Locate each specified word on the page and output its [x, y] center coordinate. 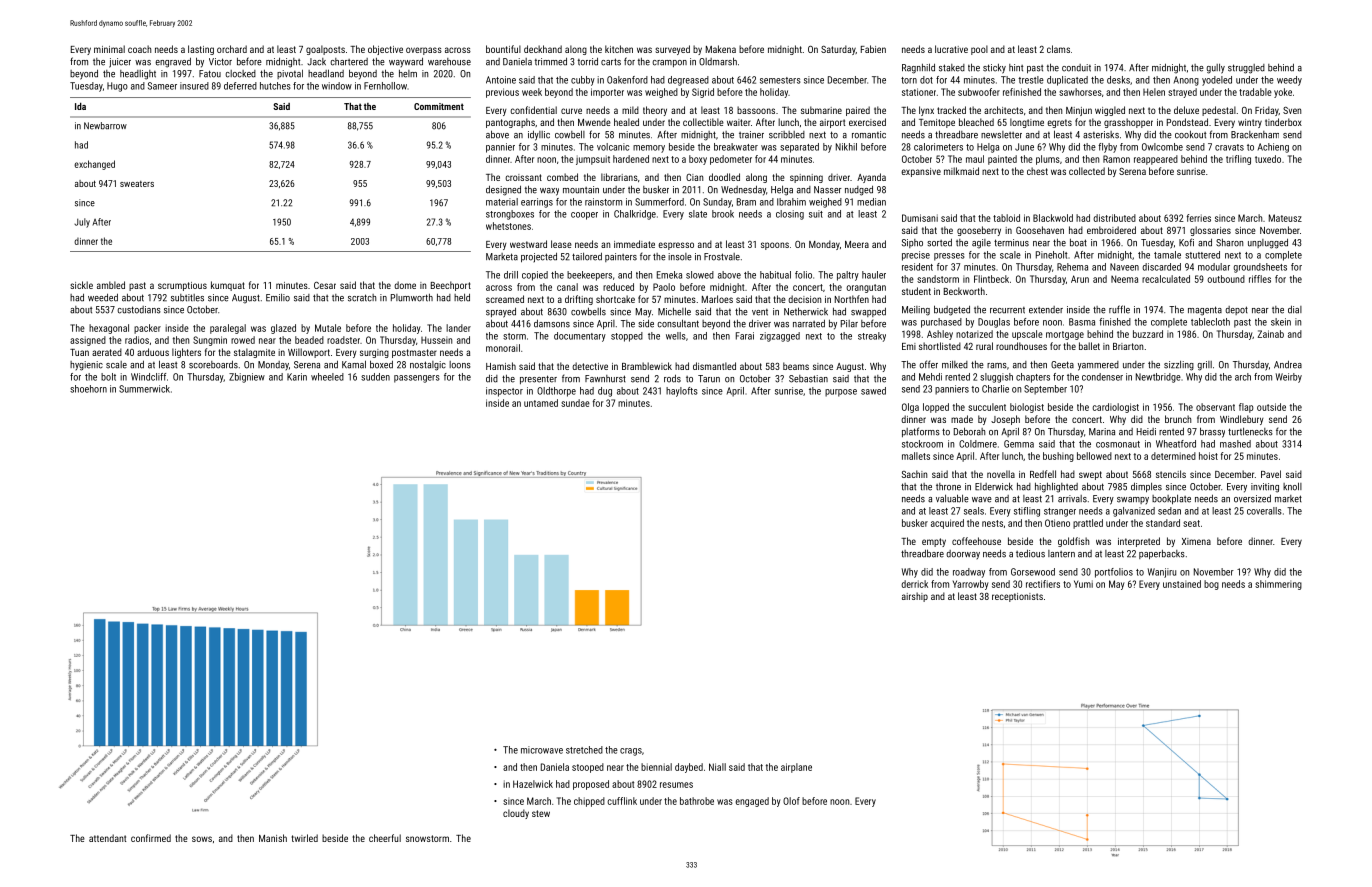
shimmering [1278, 585]
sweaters [137, 184]
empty [934, 542]
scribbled [787, 135]
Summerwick [144, 389]
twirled [305, 838]
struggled [1246, 69]
